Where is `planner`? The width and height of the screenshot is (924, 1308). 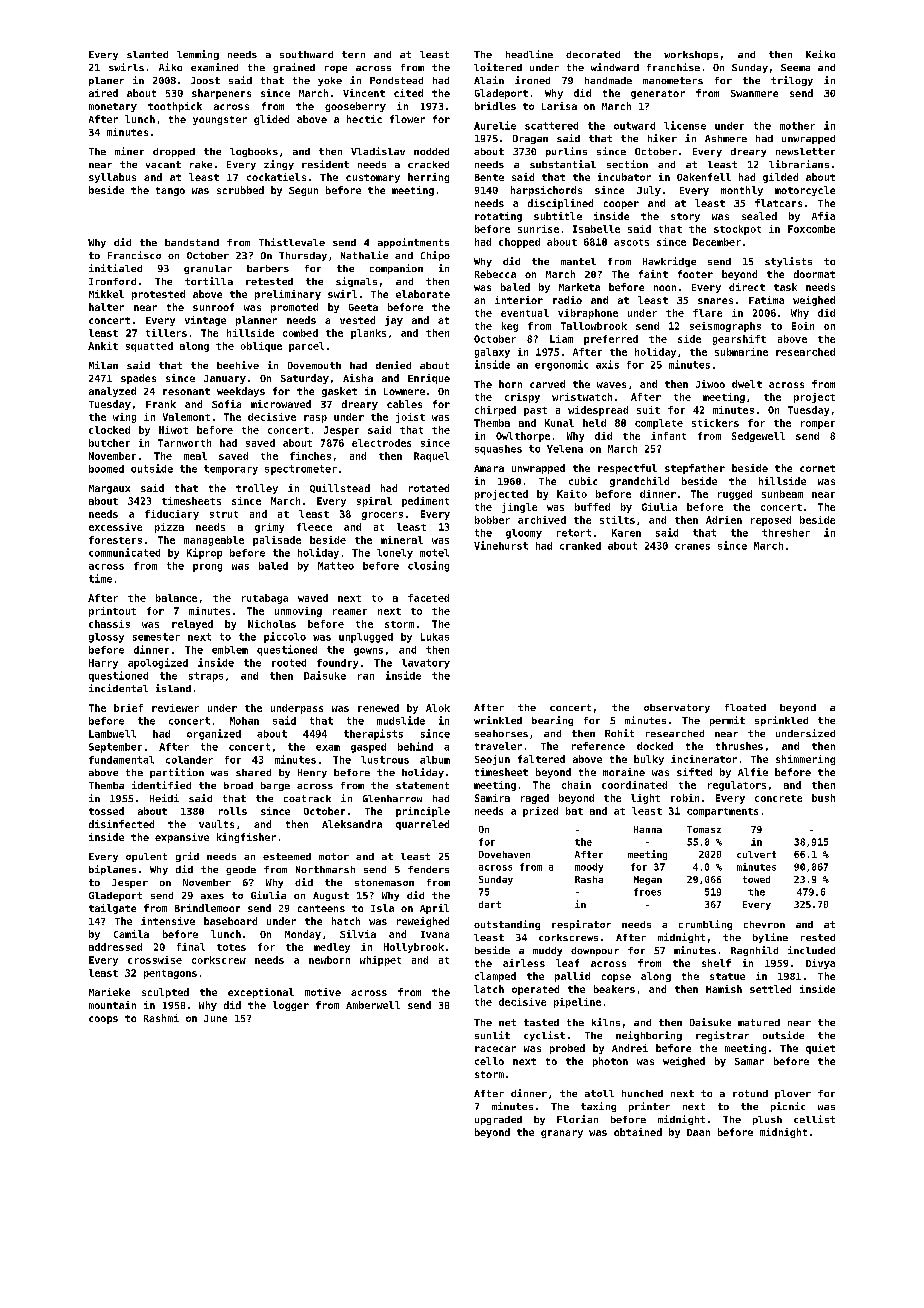
planner is located at coordinates (256, 321).
